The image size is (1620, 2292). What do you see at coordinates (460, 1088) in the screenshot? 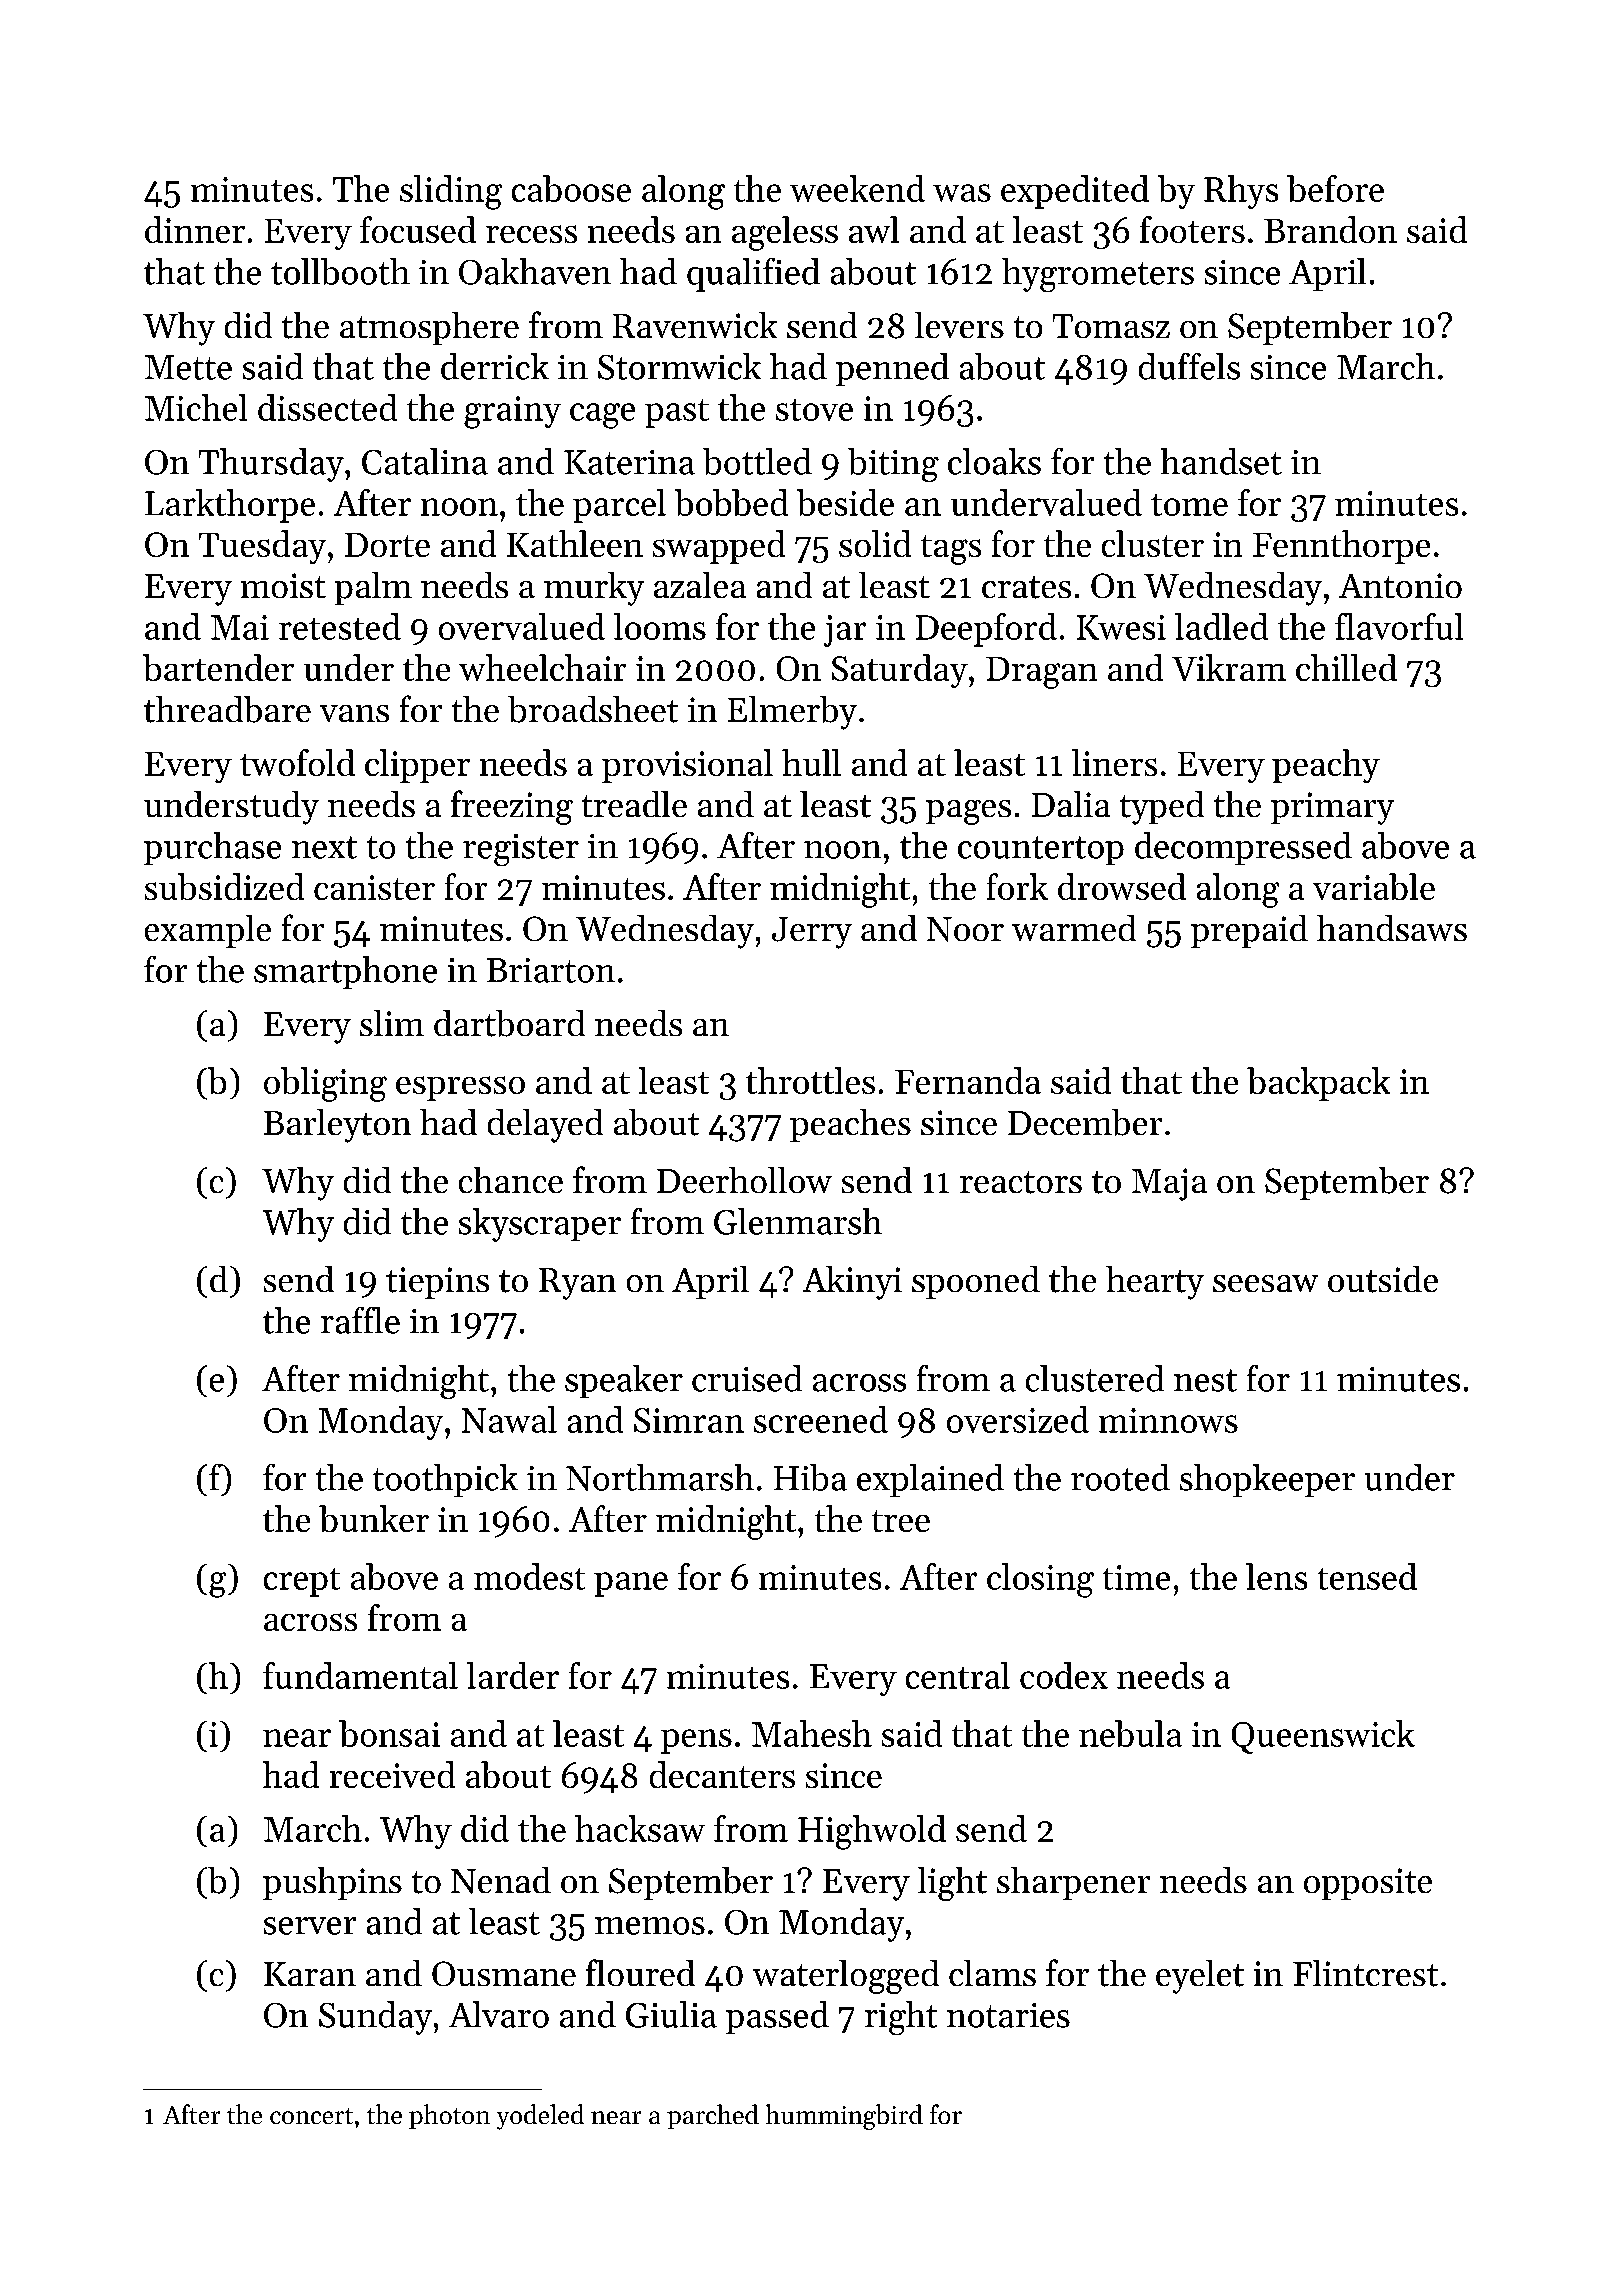
I see `espresso` at bounding box center [460, 1088].
